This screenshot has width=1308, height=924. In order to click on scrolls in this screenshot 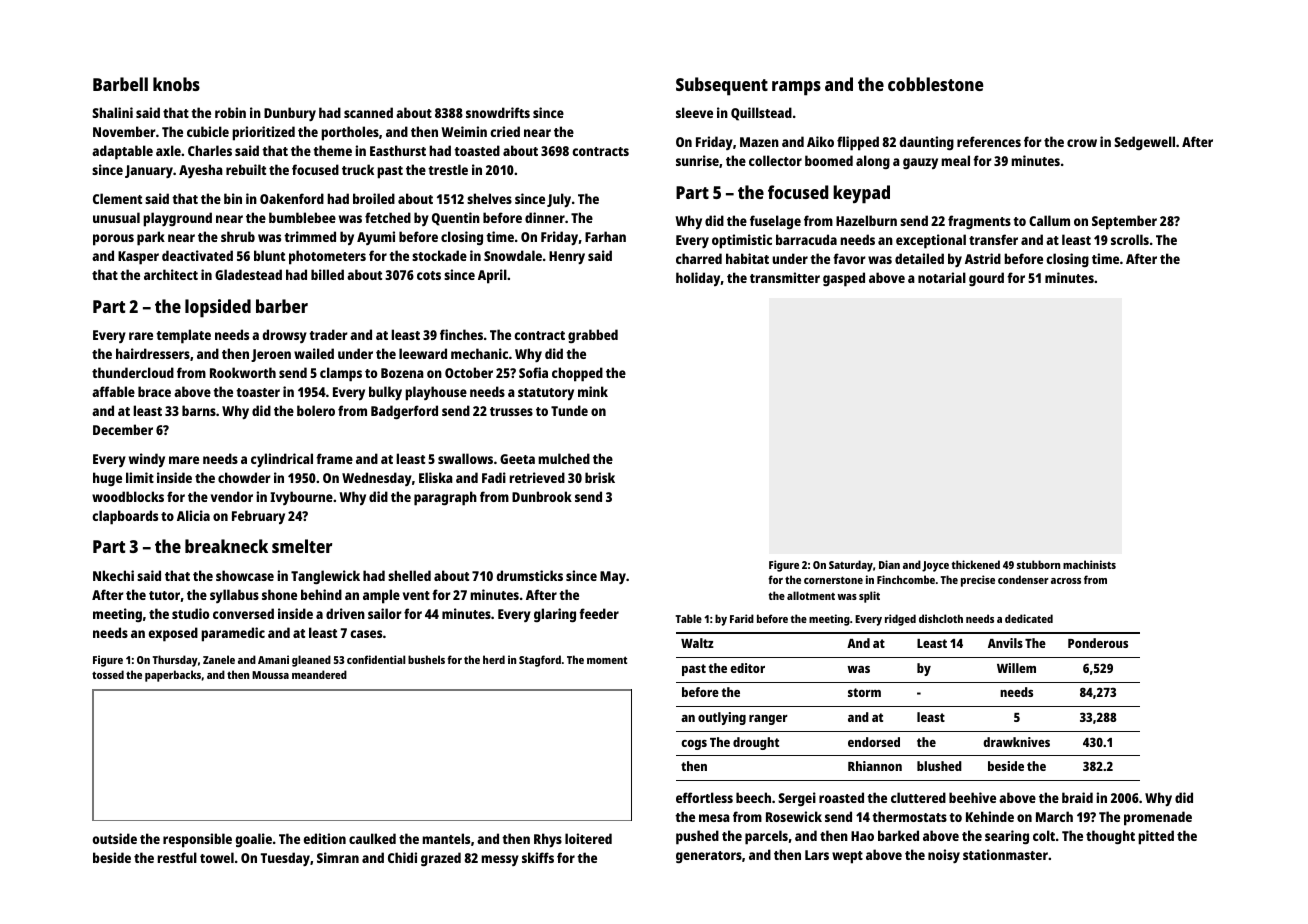, I will do `click(1130, 239)`.
